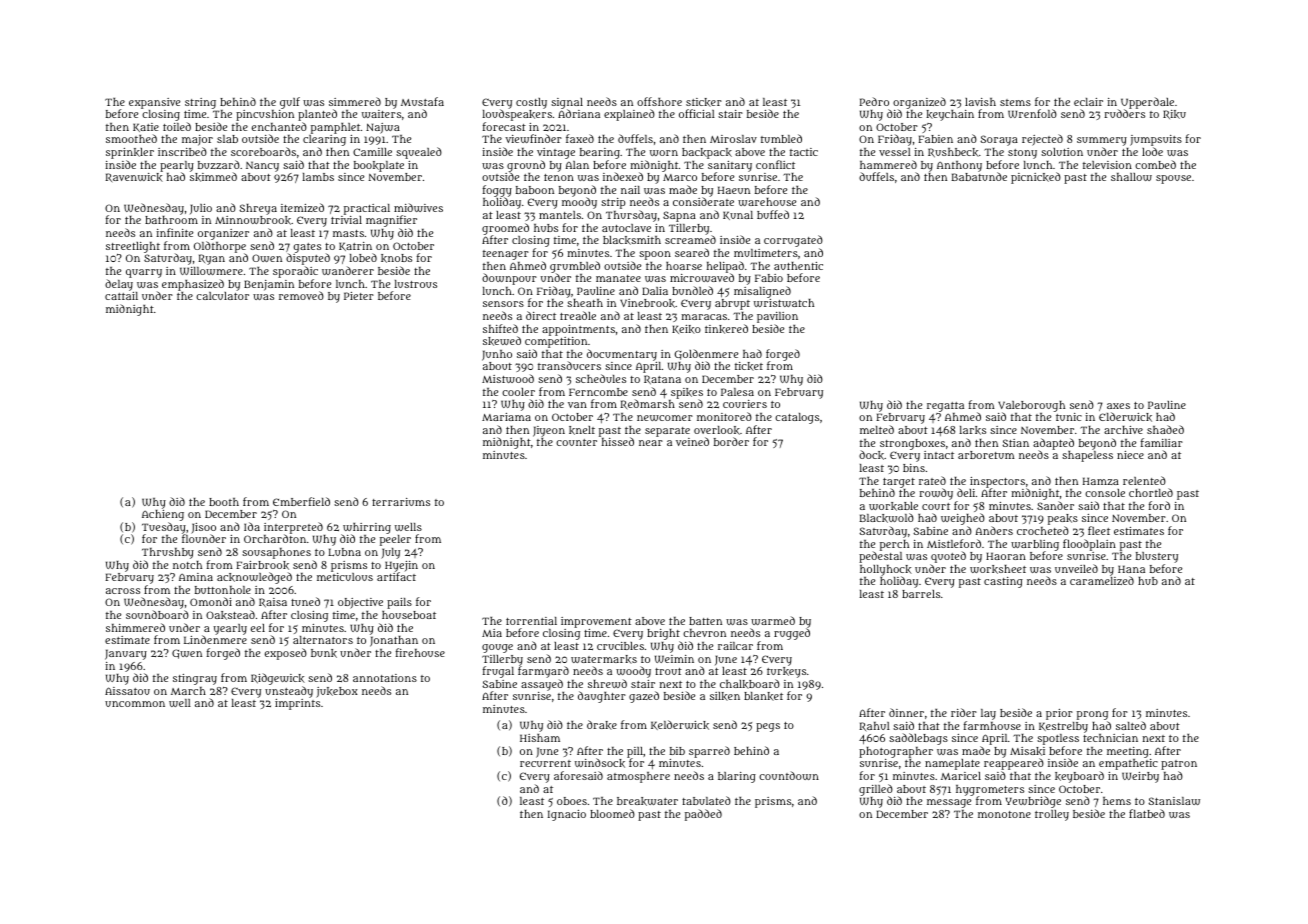 This document has width=1308, height=924. What do you see at coordinates (508, 378) in the document?
I see `Mistwood` at bounding box center [508, 378].
